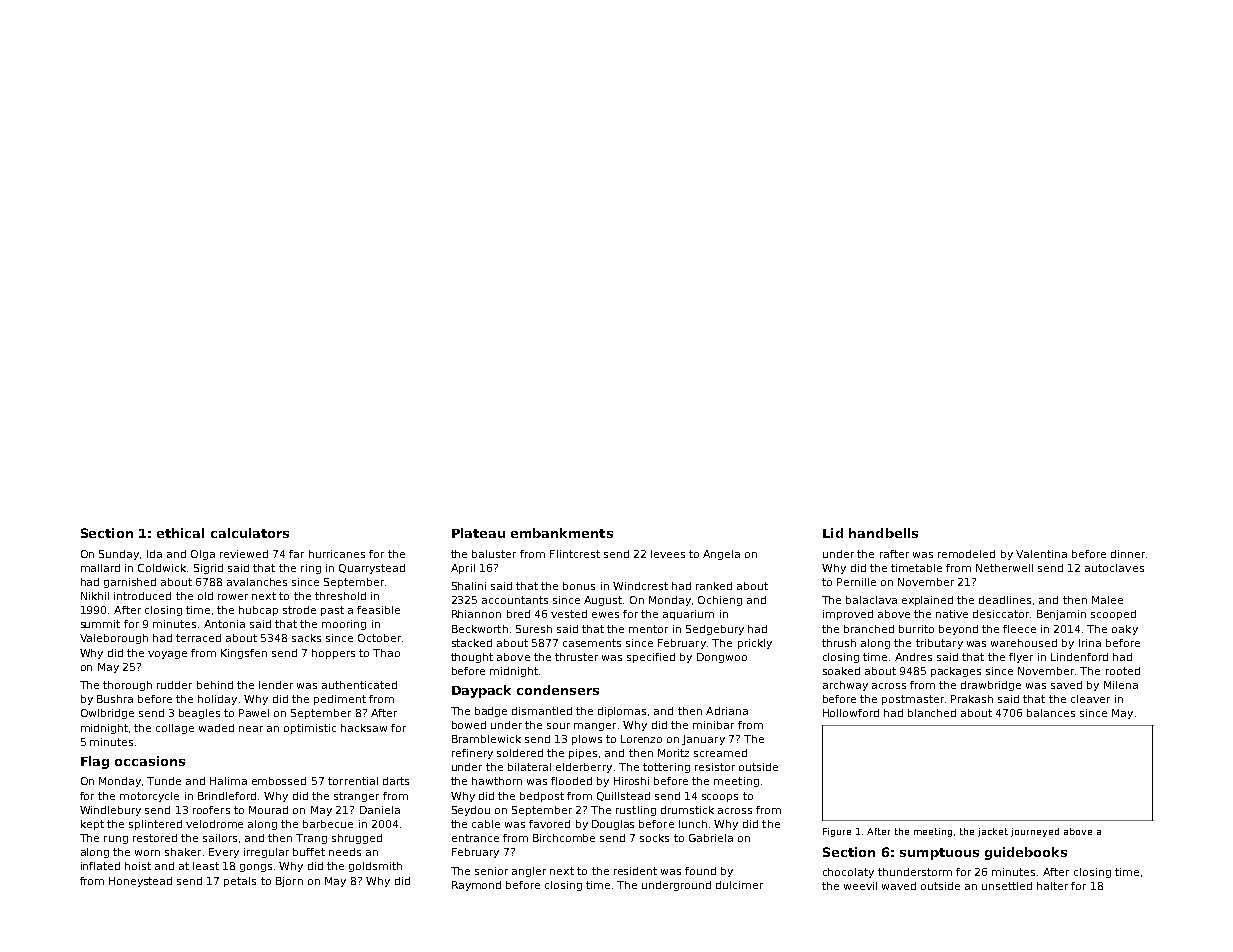  What do you see at coordinates (491, 871) in the page?
I see `senior` at bounding box center [491, 871].
